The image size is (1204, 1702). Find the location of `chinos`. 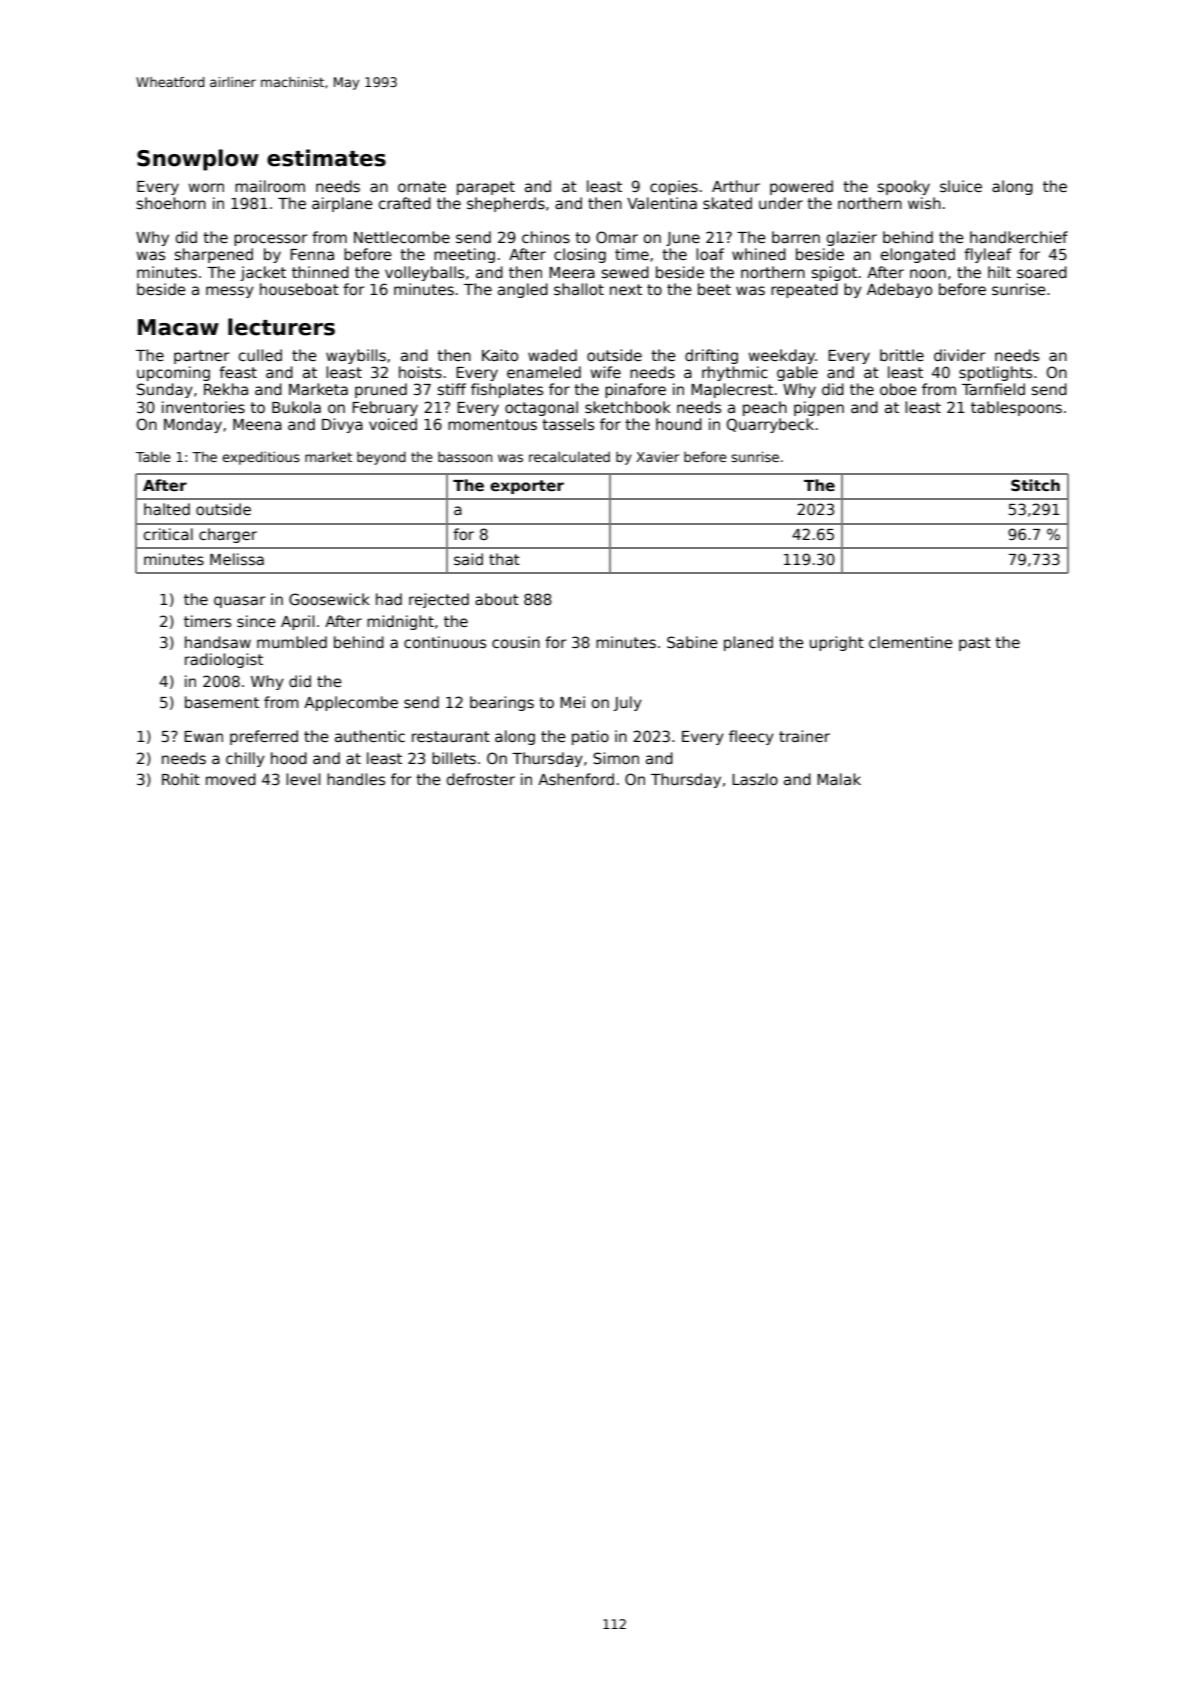

chinos is located at coordinates (546, 237).
